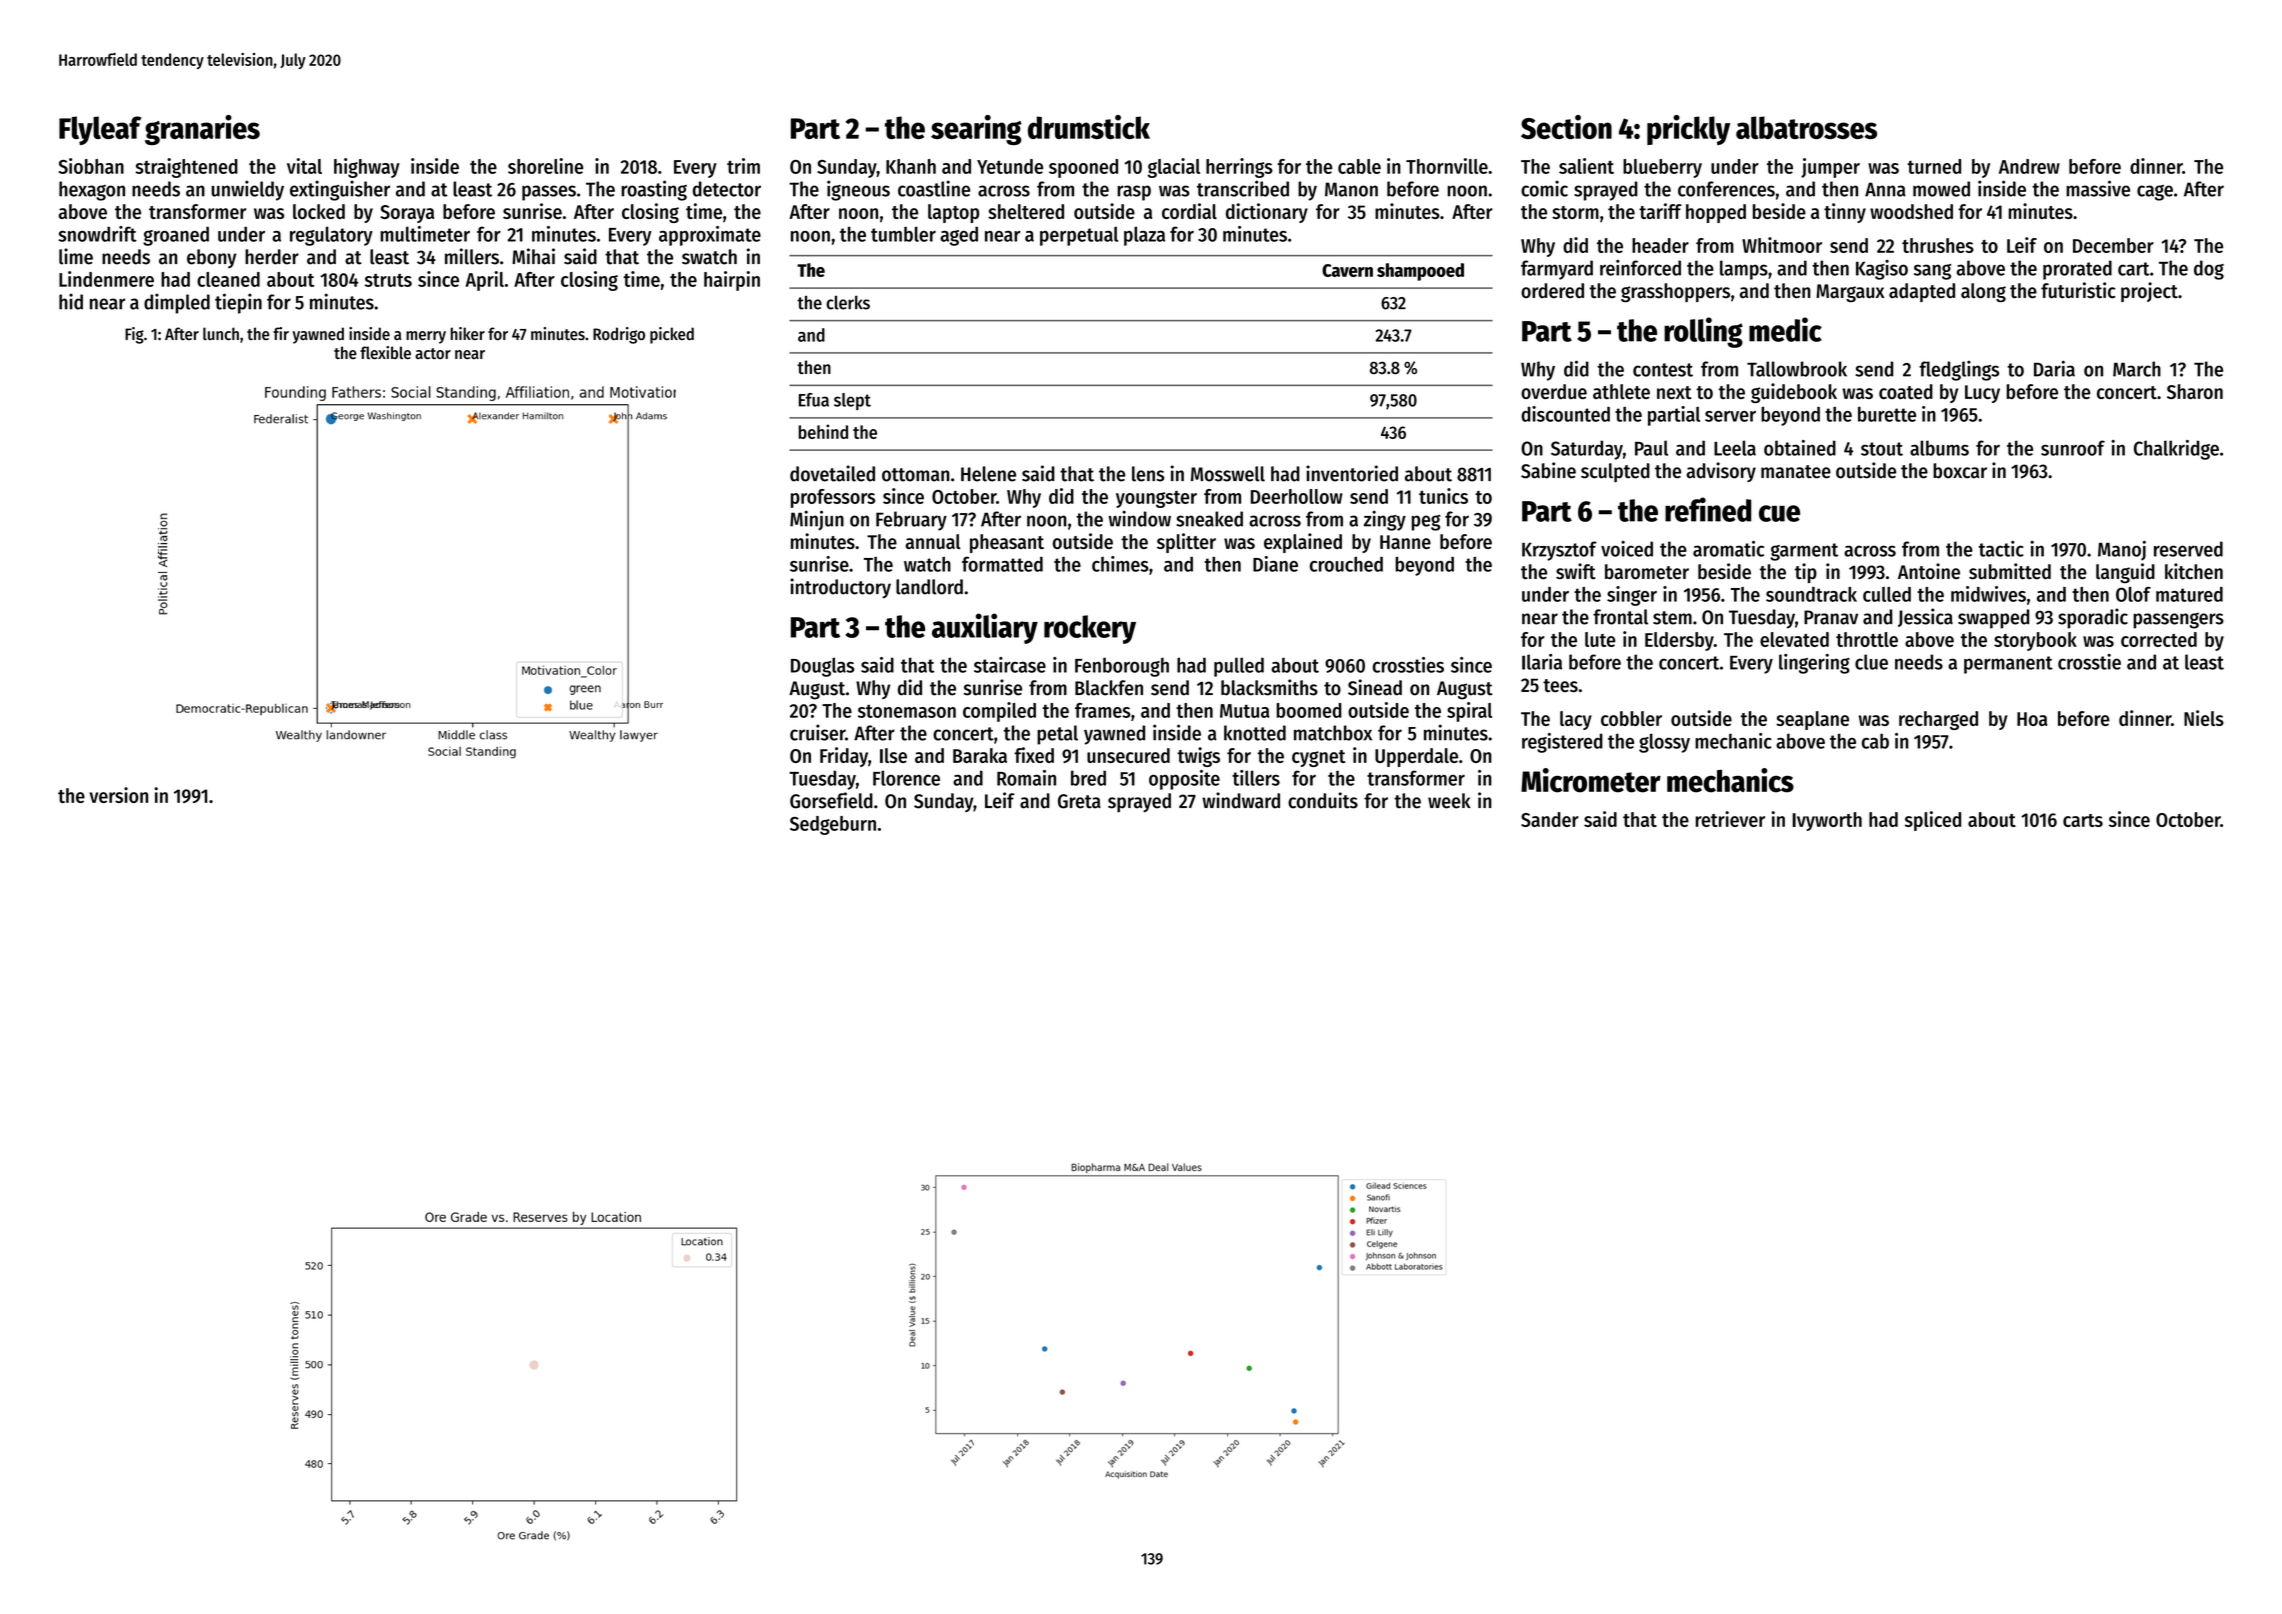  What do you see at coordinates (1620, 617) in the document?
I see `frontal` at bounding box center [1620, 617].
